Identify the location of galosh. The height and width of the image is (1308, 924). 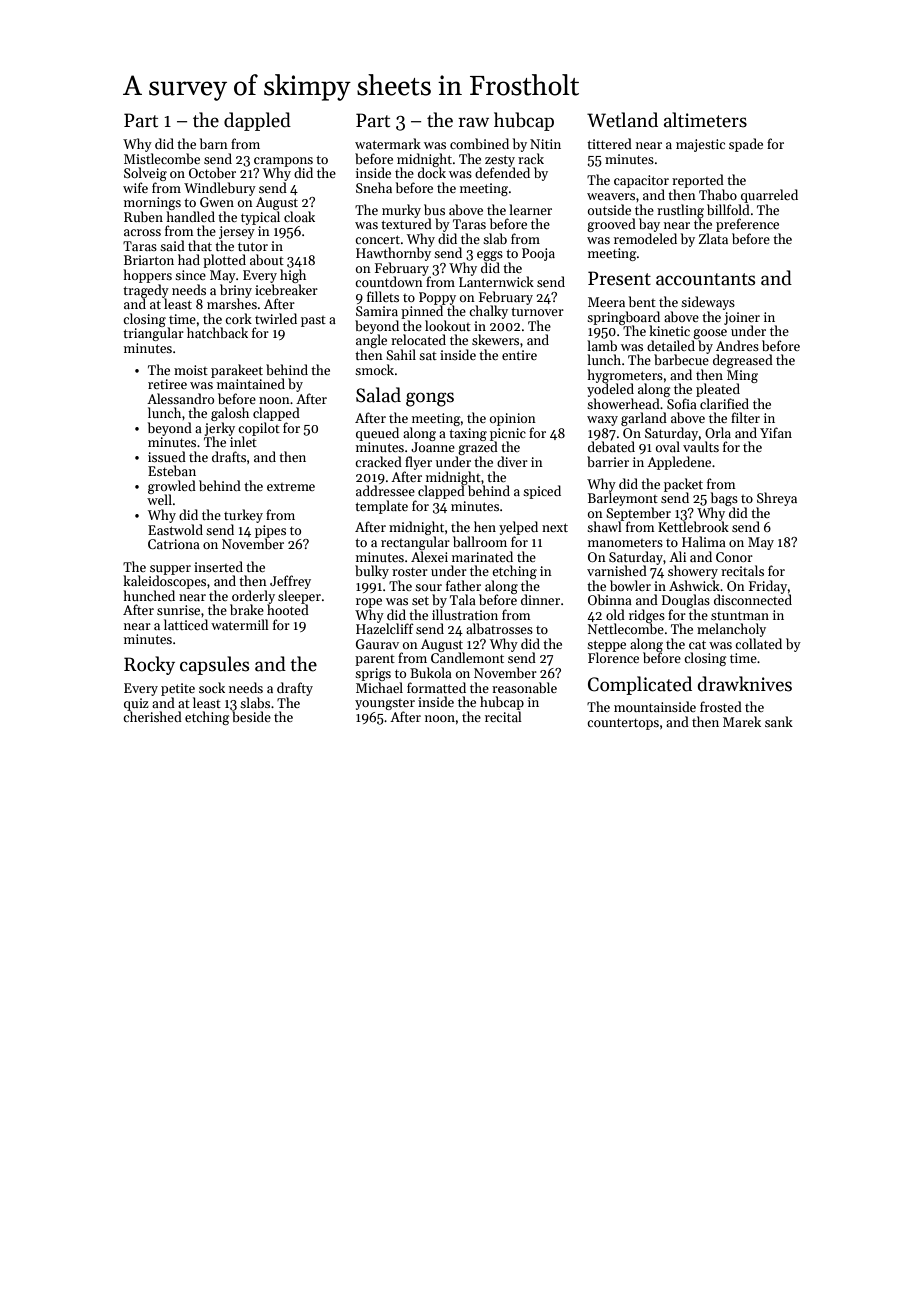
(230, 414).
